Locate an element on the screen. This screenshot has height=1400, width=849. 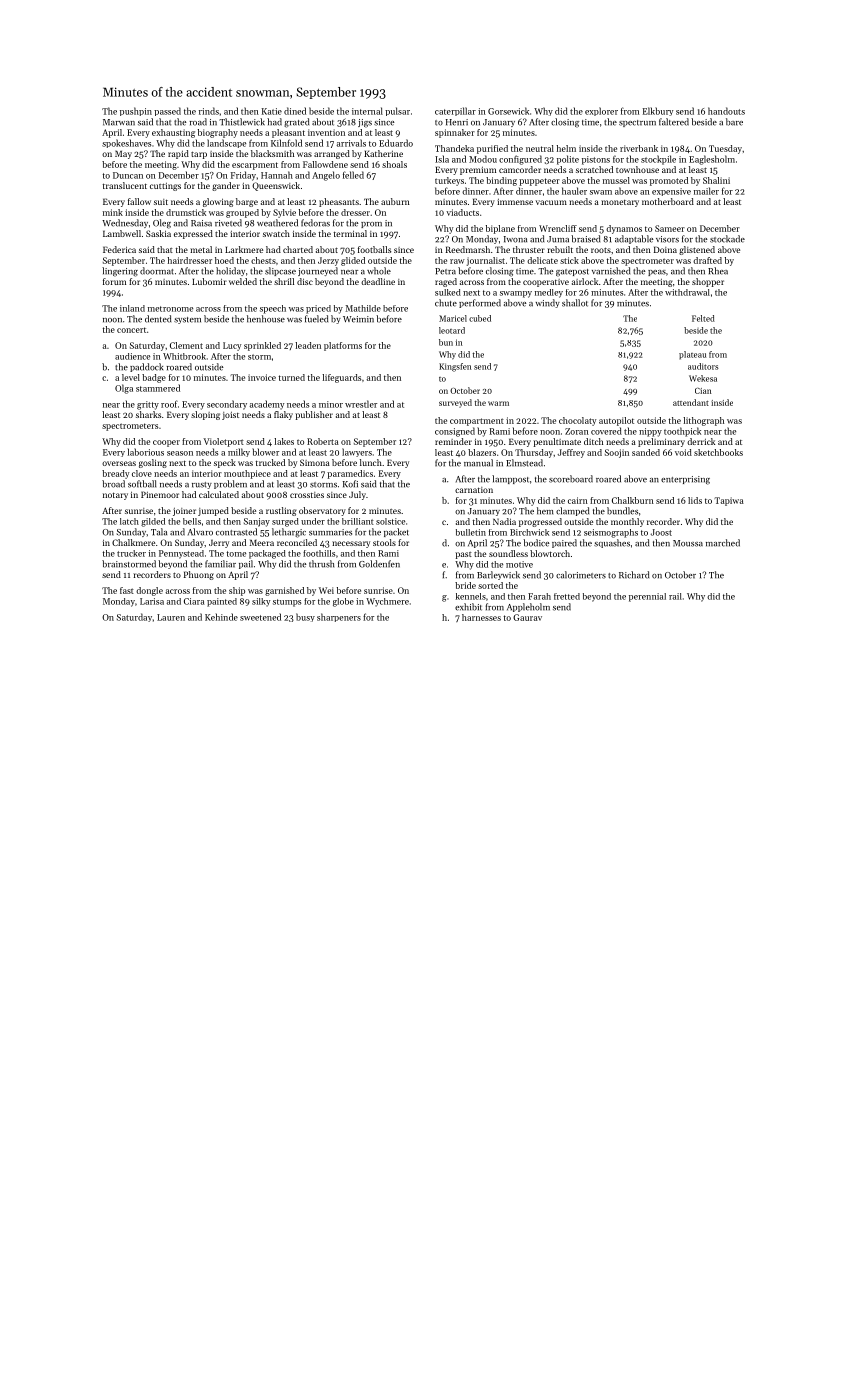
void is located at coordinates (683, 452).
